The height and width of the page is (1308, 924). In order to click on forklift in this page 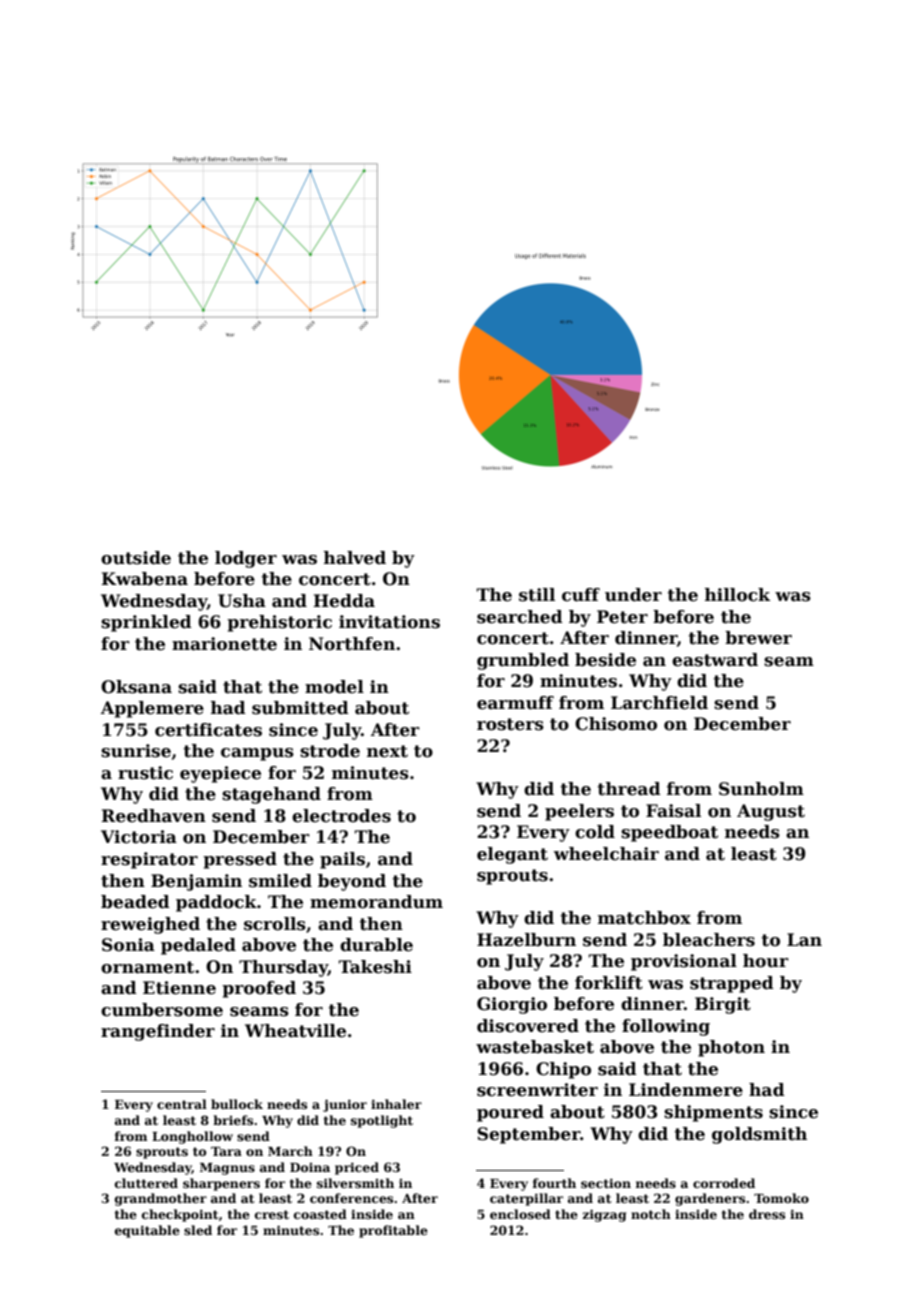, I will do `click(609, 983)`.
